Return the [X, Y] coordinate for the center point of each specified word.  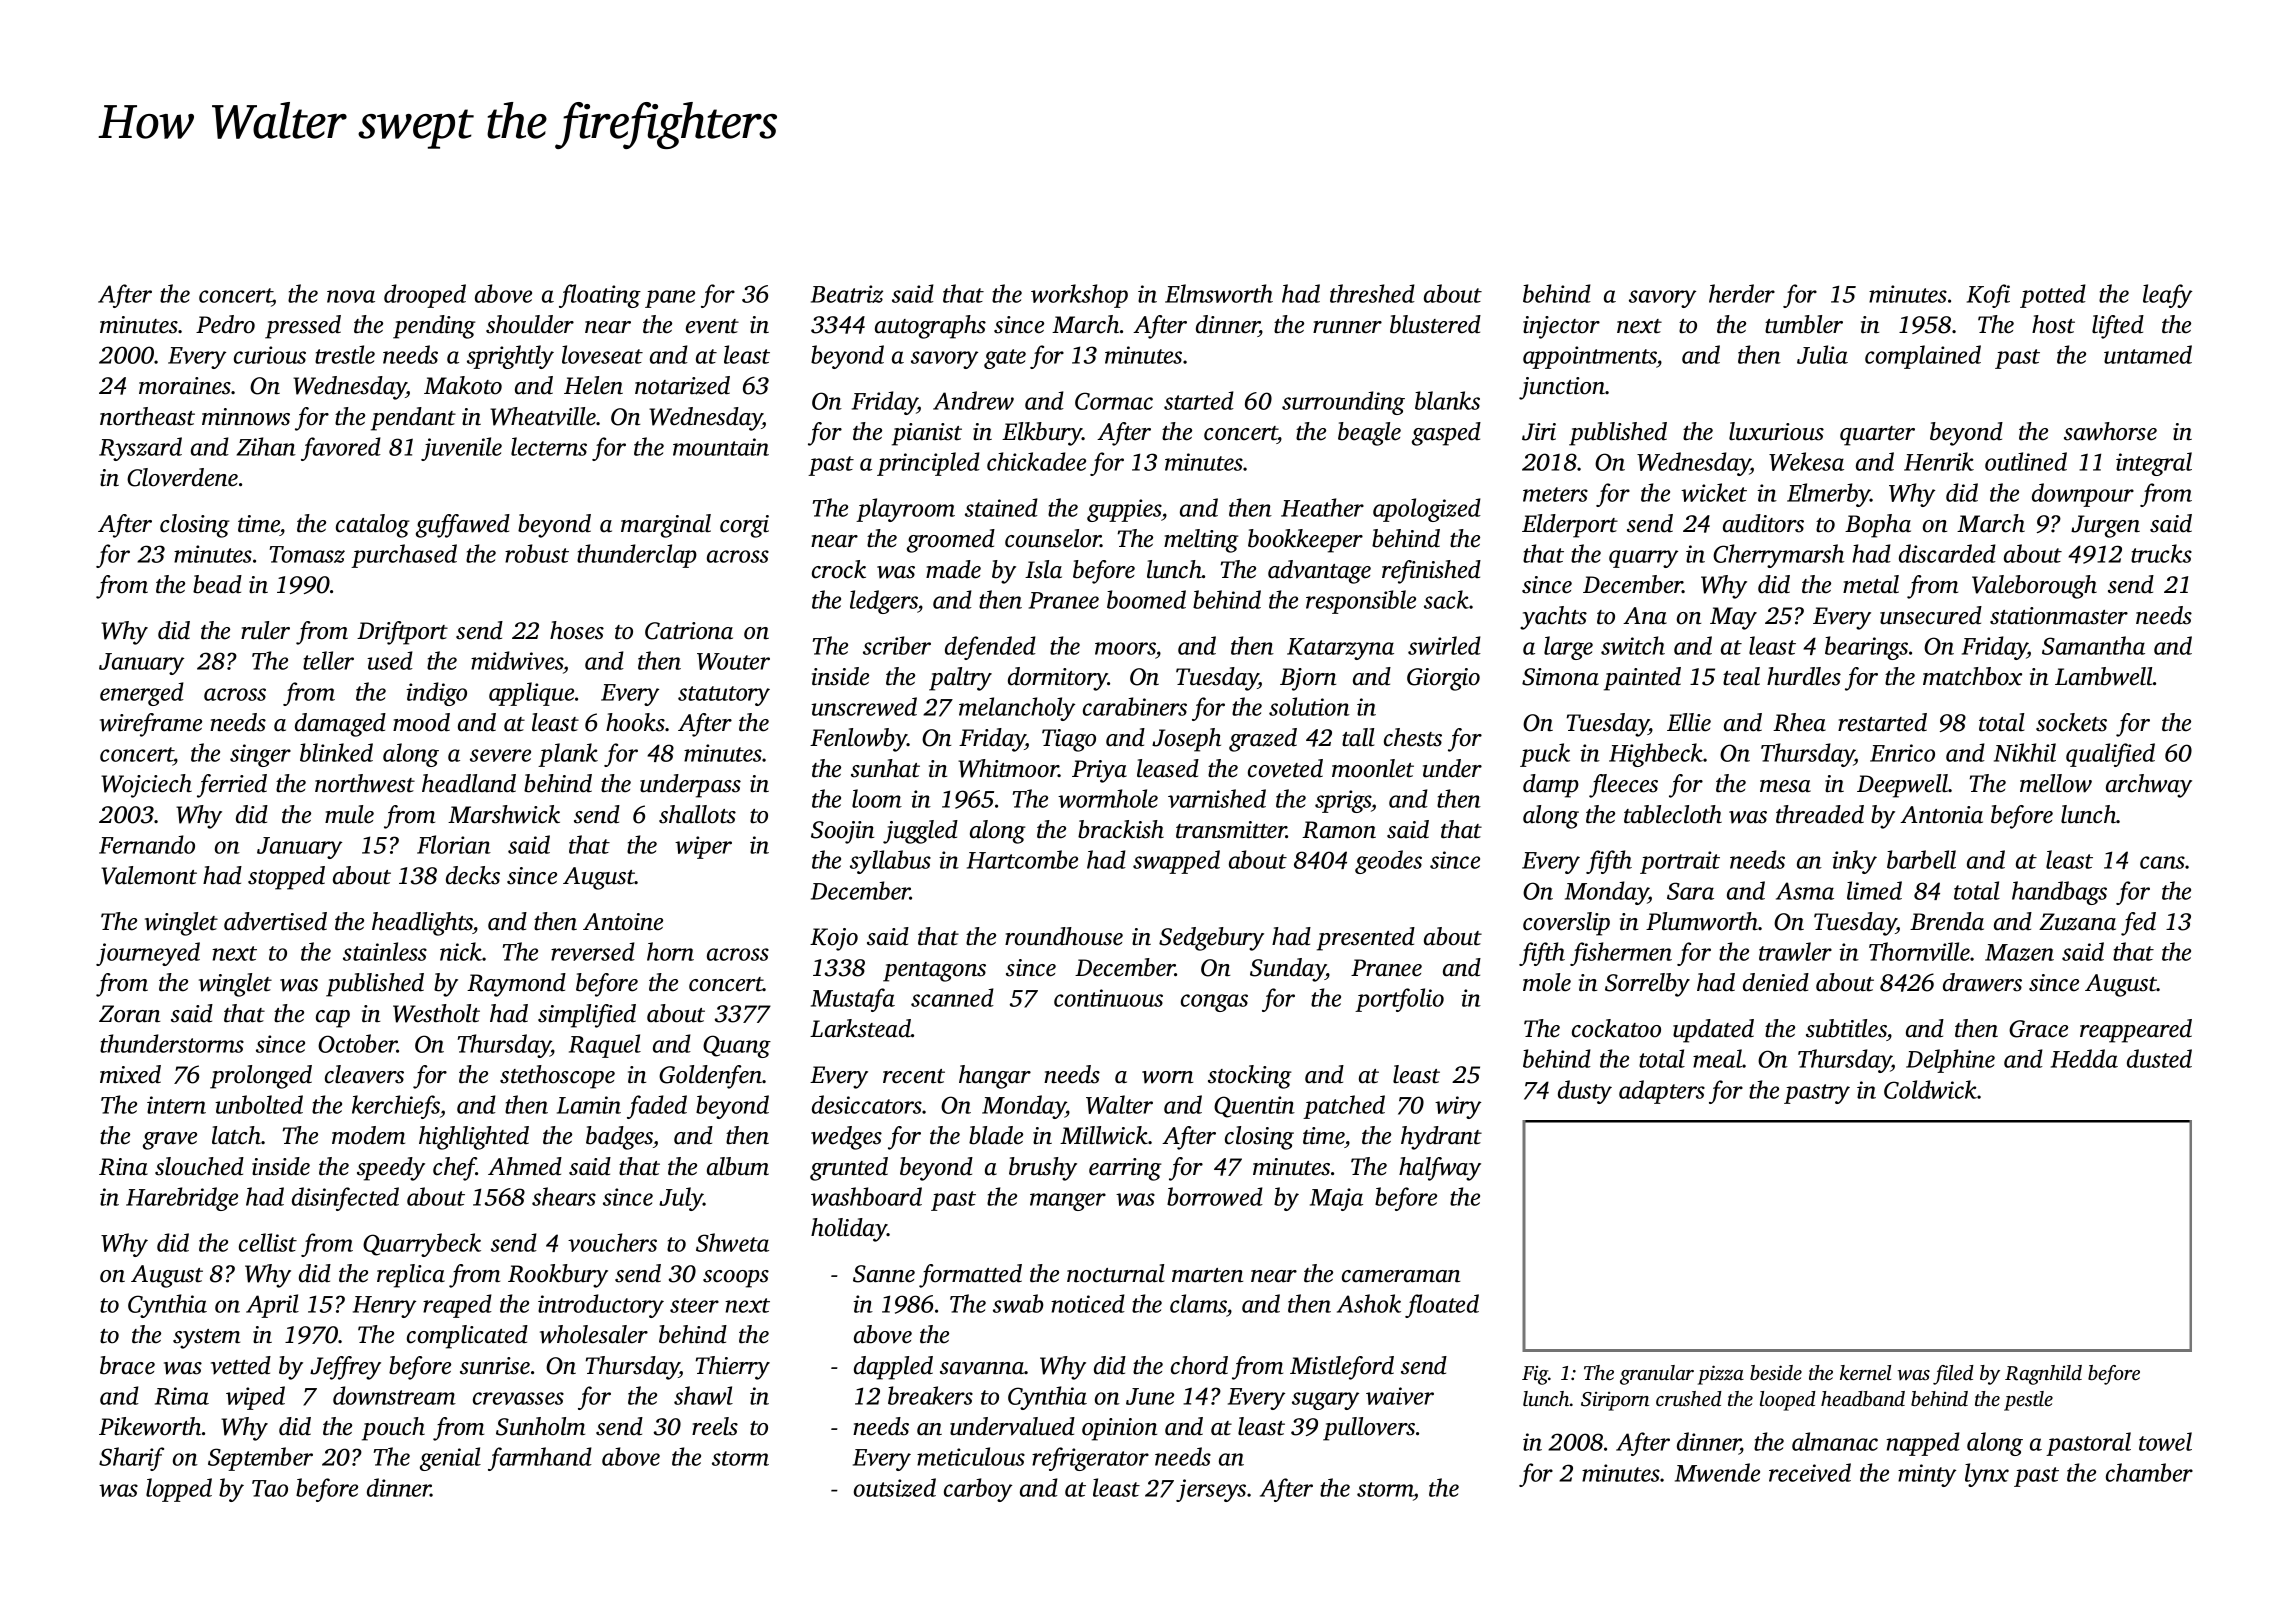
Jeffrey [345, 1368]
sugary [1325, 1401]
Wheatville [543, 416]
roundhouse [1064, 936]
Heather [1322, 507]
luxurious [1776, 431]
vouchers [612, 1242]
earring [1125, 1169]
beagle [1369, 434]
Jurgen [2105, 526]
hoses [577, 630]
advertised [275, 921]
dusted [2159, 1058]
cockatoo [1616, 1028]
